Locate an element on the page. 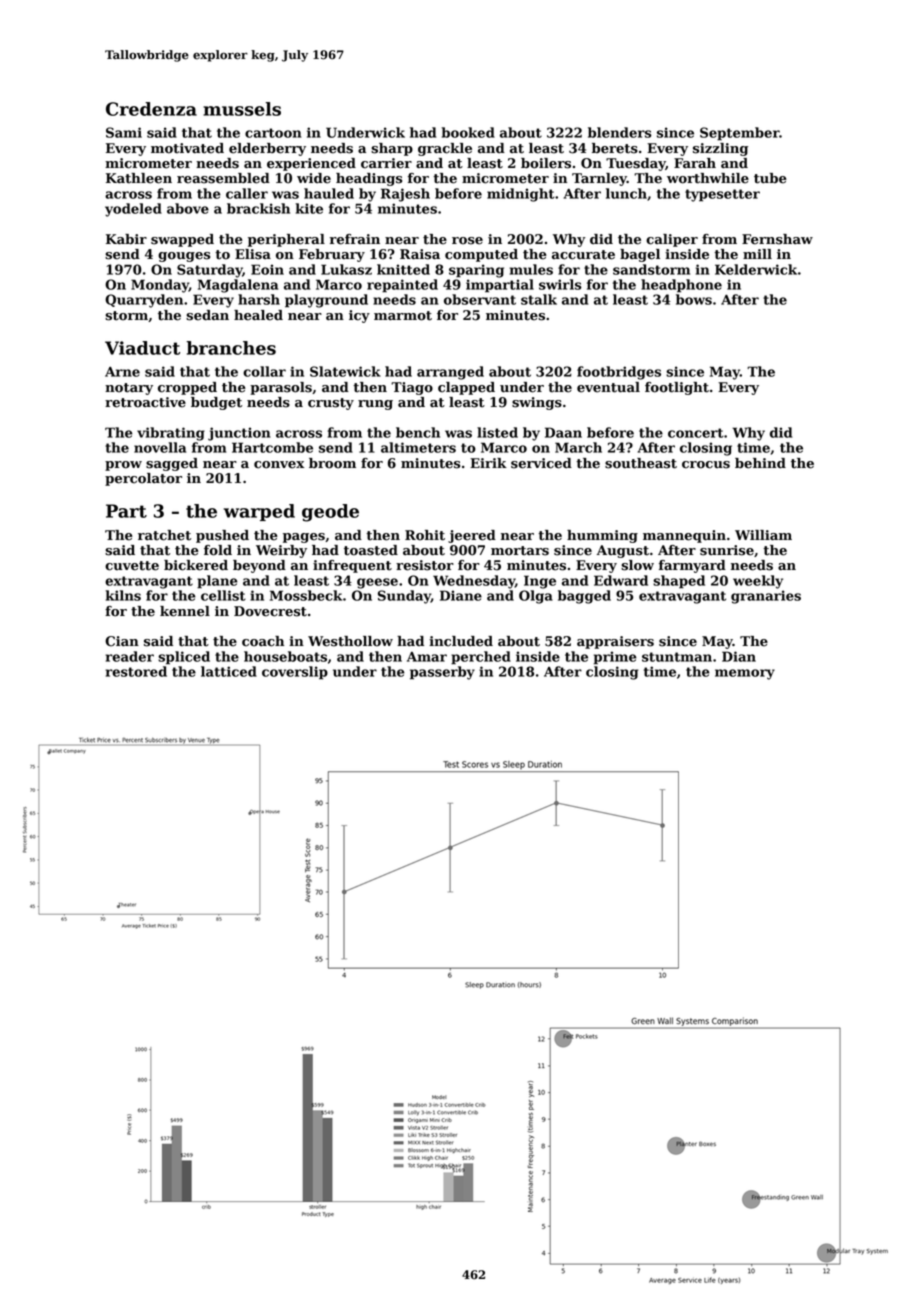  kilns is located at coordinates (123, 595).
